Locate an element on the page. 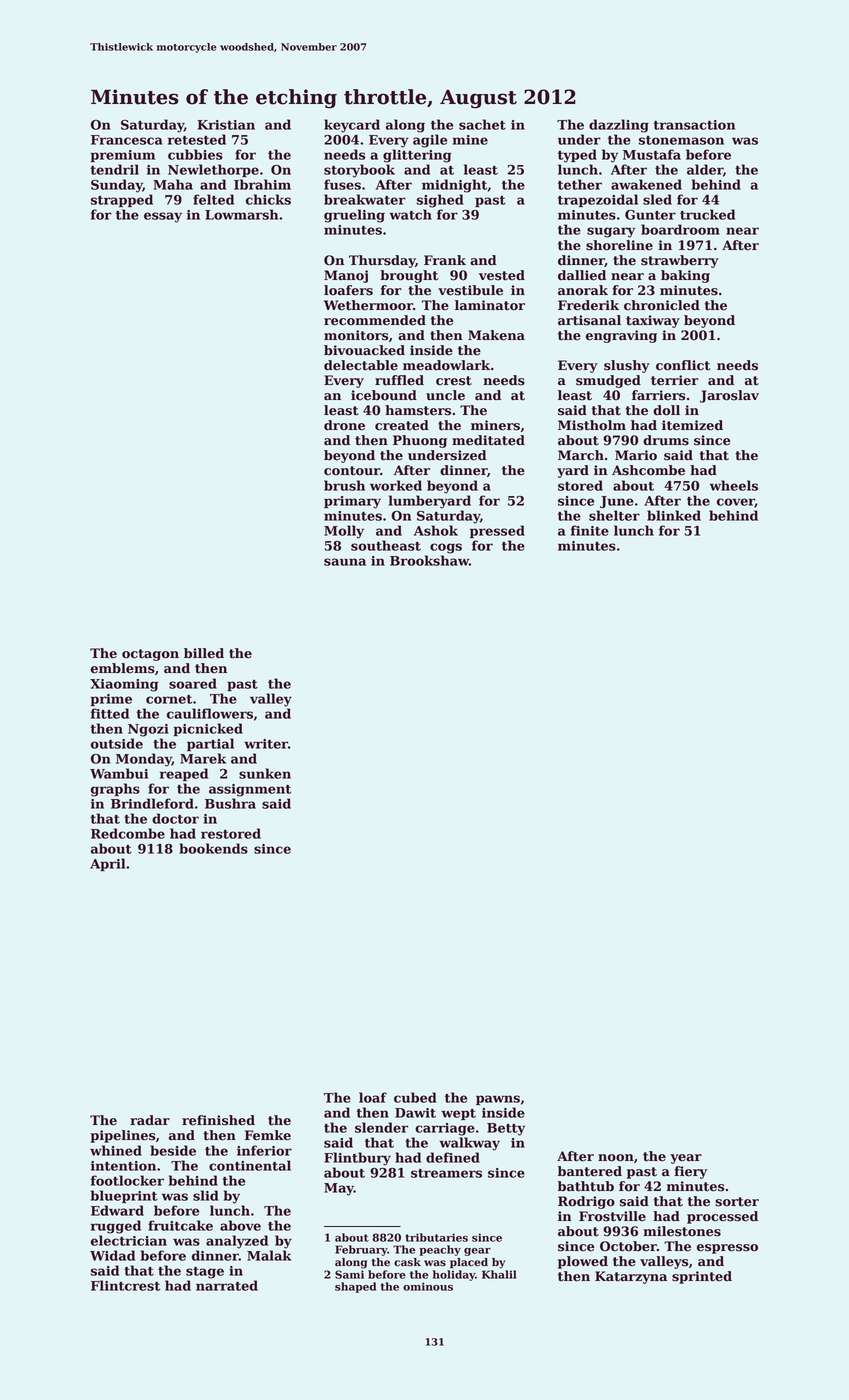 This document has height=1400, width=849. doll is located at coordinates (666, 410).
